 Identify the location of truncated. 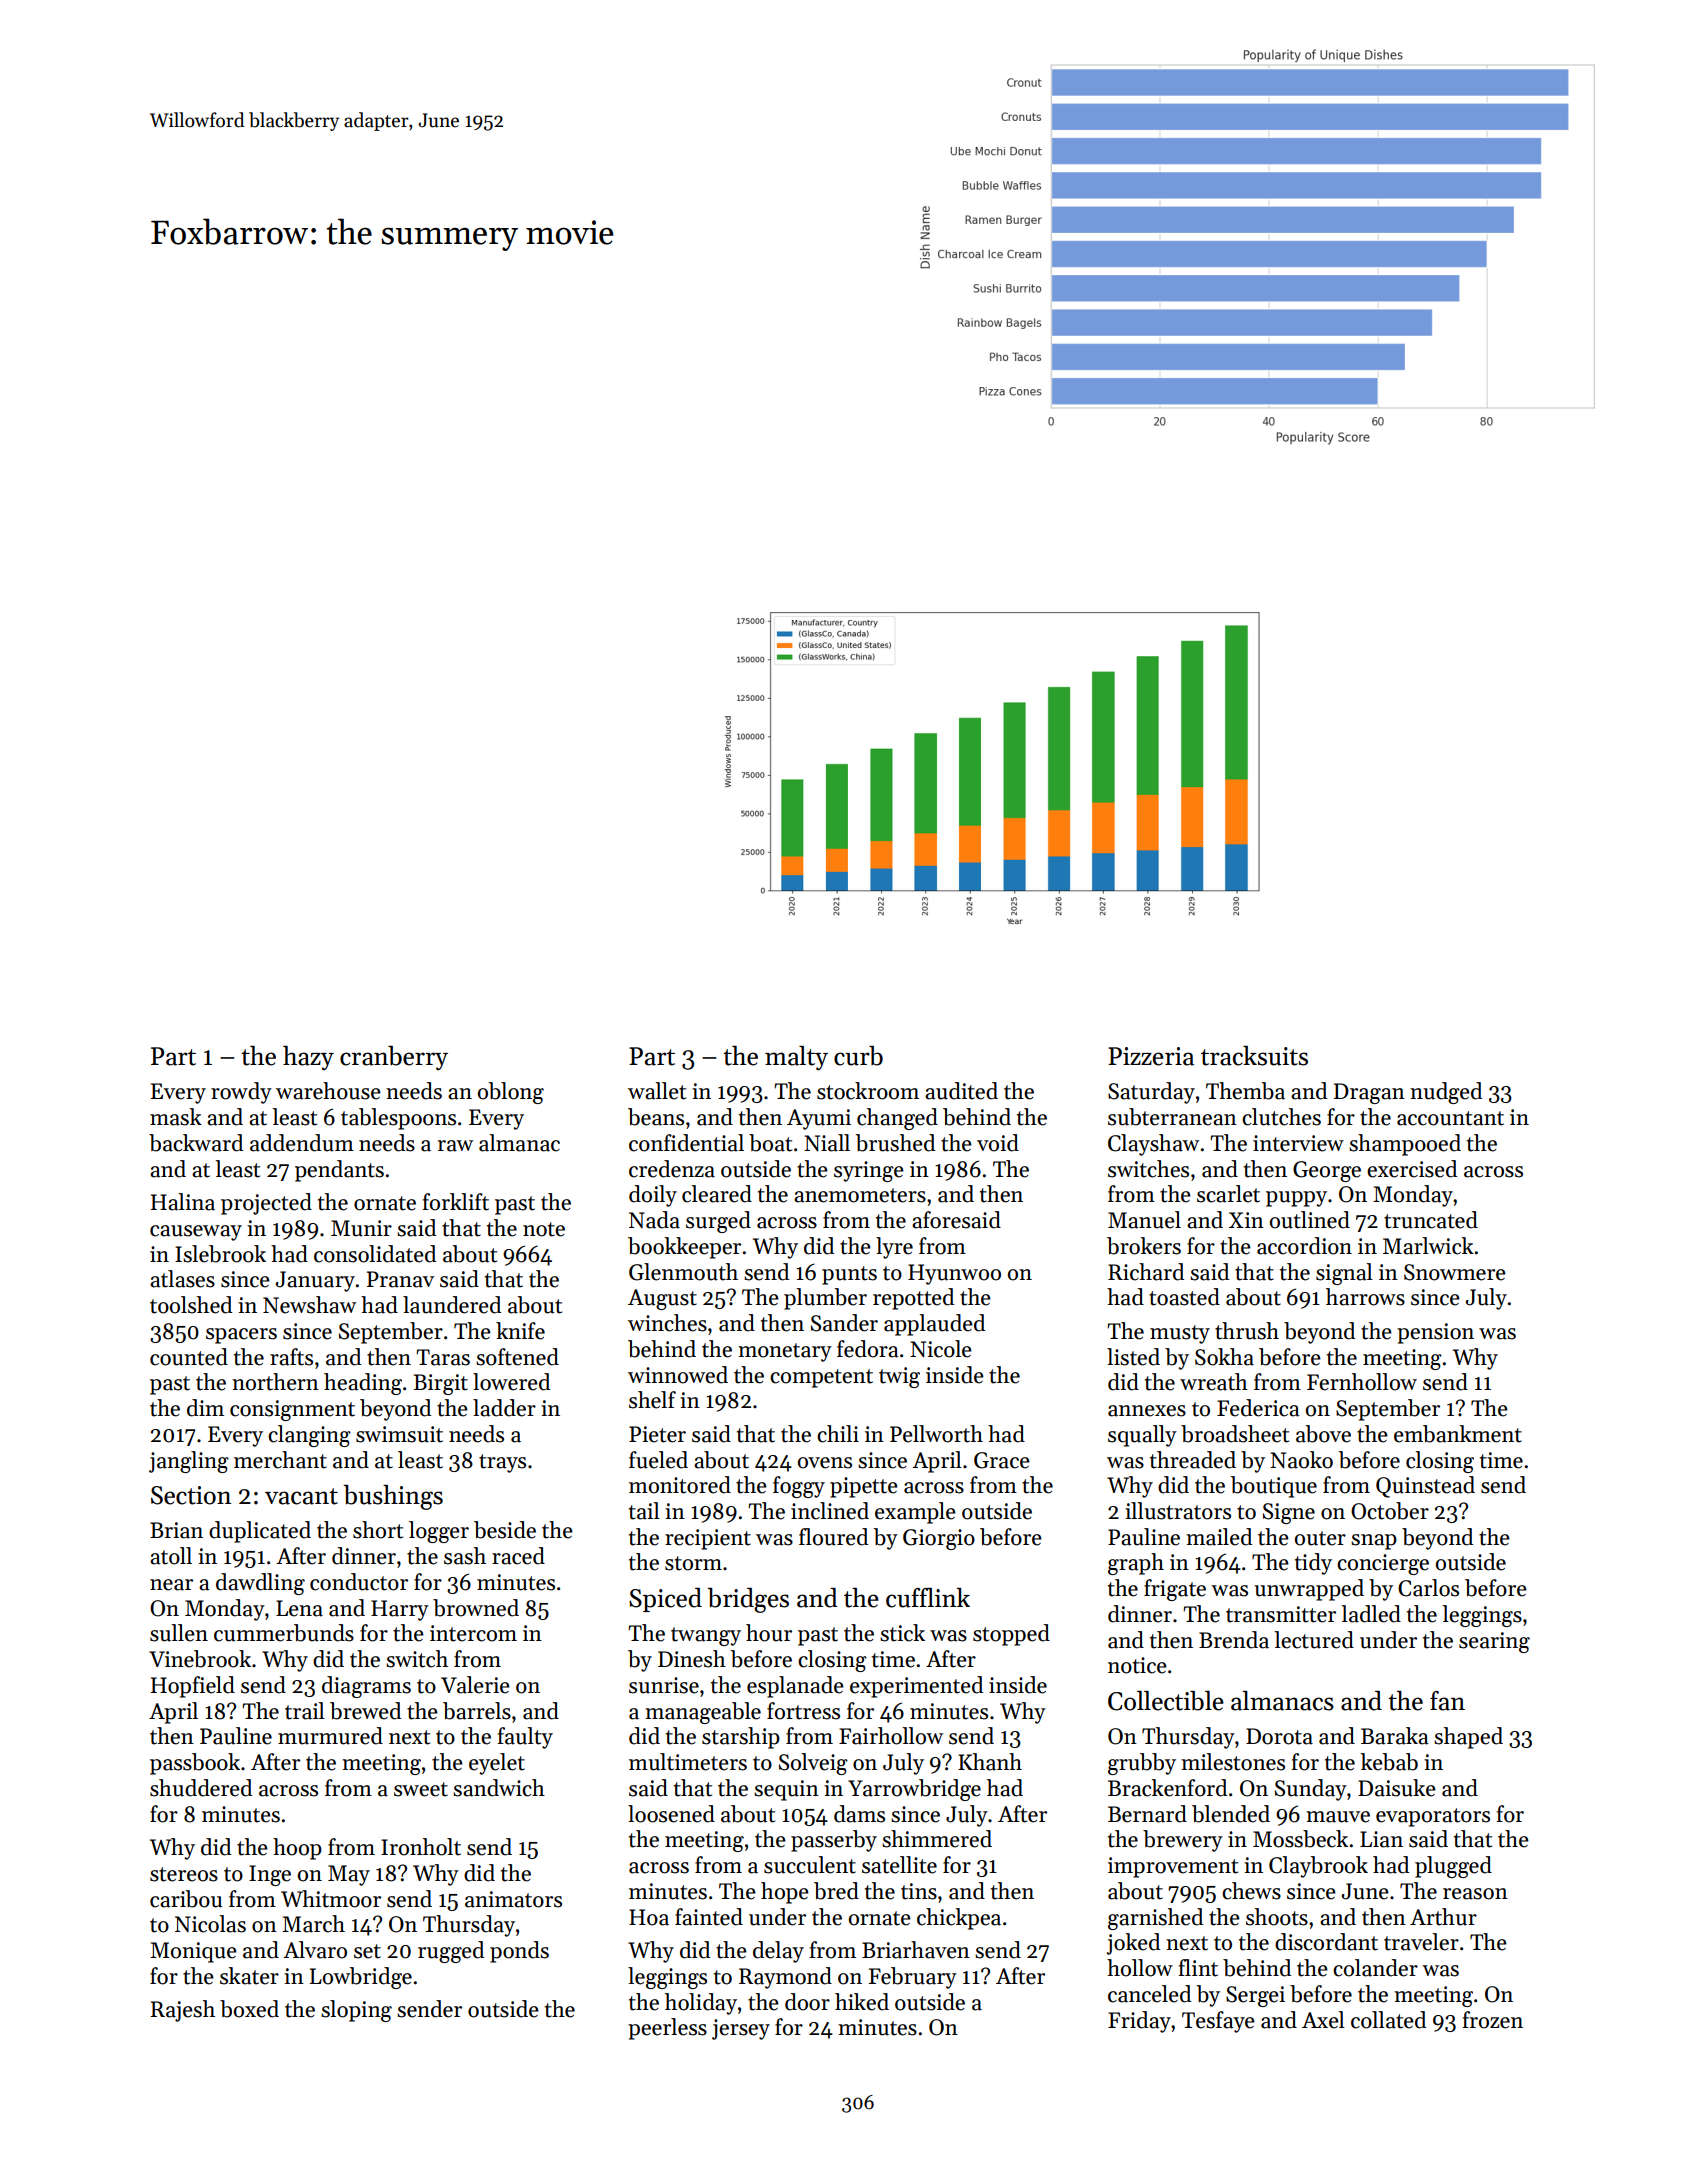
(1431, 1220).
